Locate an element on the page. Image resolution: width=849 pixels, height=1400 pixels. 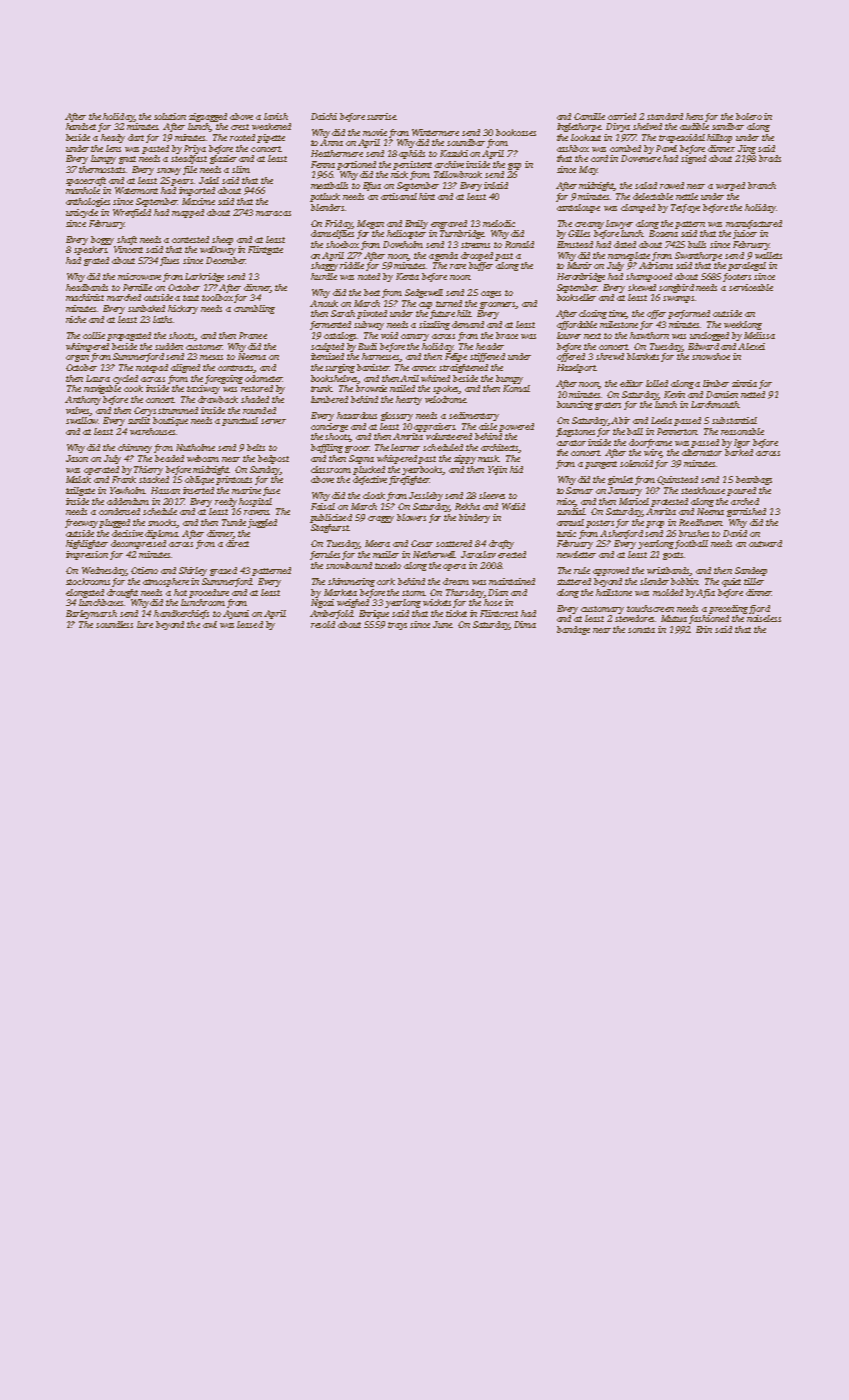
classroom is located at coordinates (331, 469).
